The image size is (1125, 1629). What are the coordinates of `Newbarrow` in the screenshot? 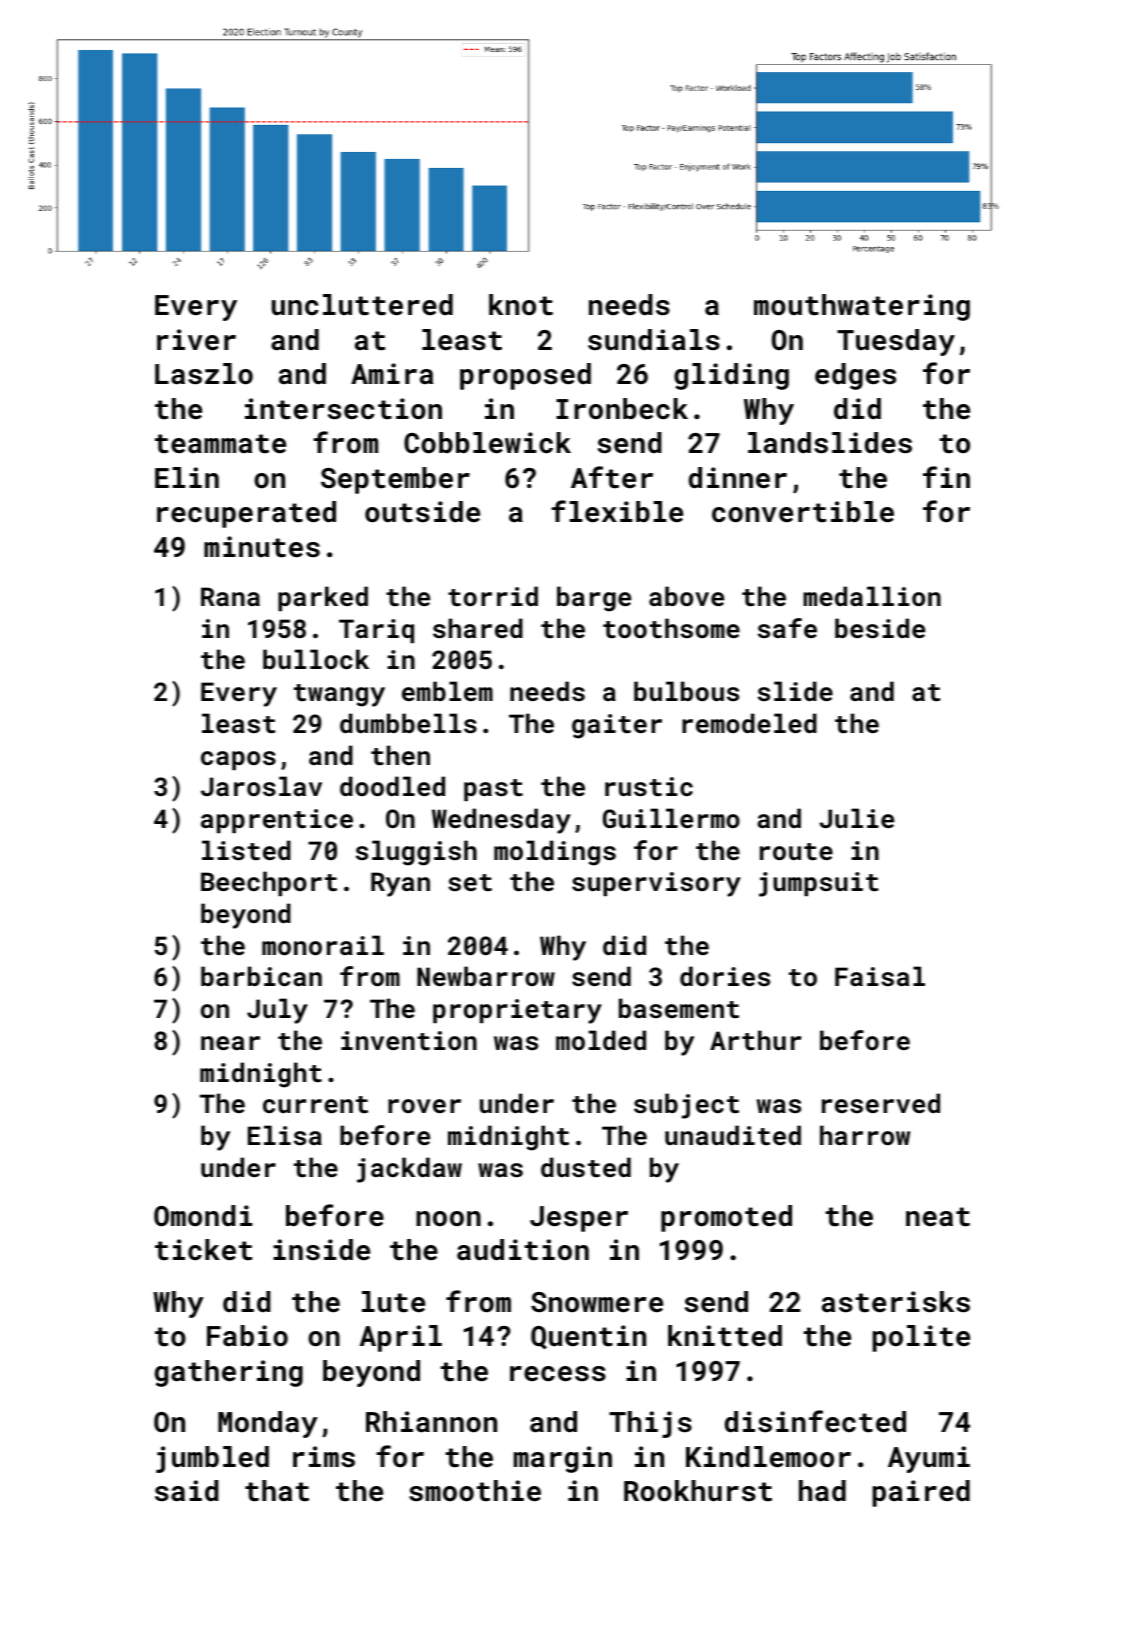 It's located at (486, 976).
